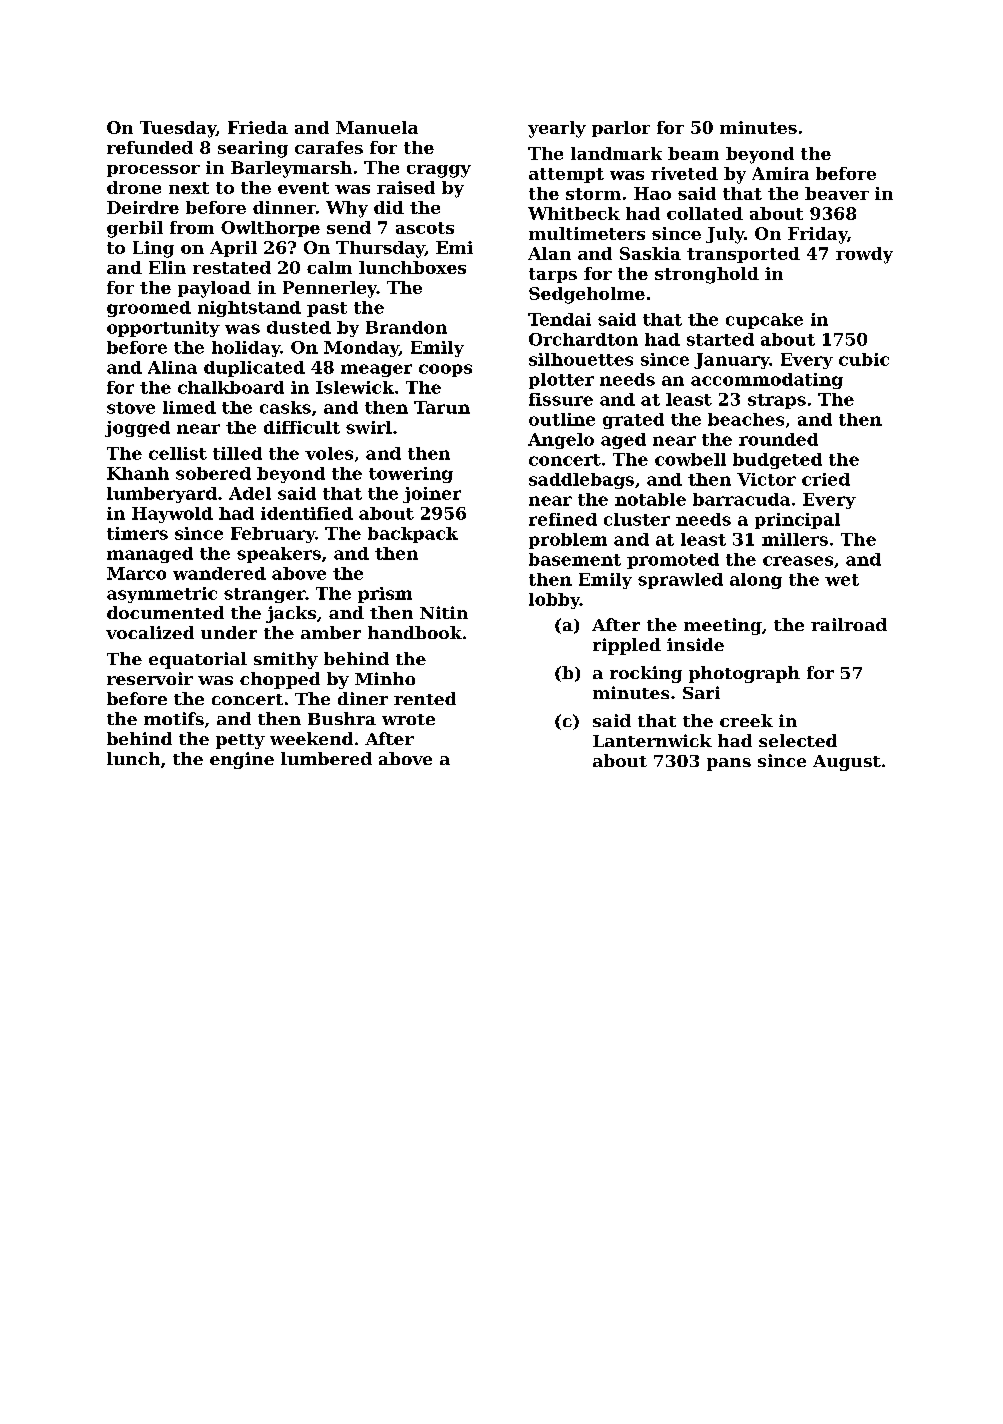 Image resolution: width=1003 pixels, height=1424 pixels. What do you see at coordinates (723, 626) in the screenshot?
I see `meeting` at bounding box center [723, 626].
